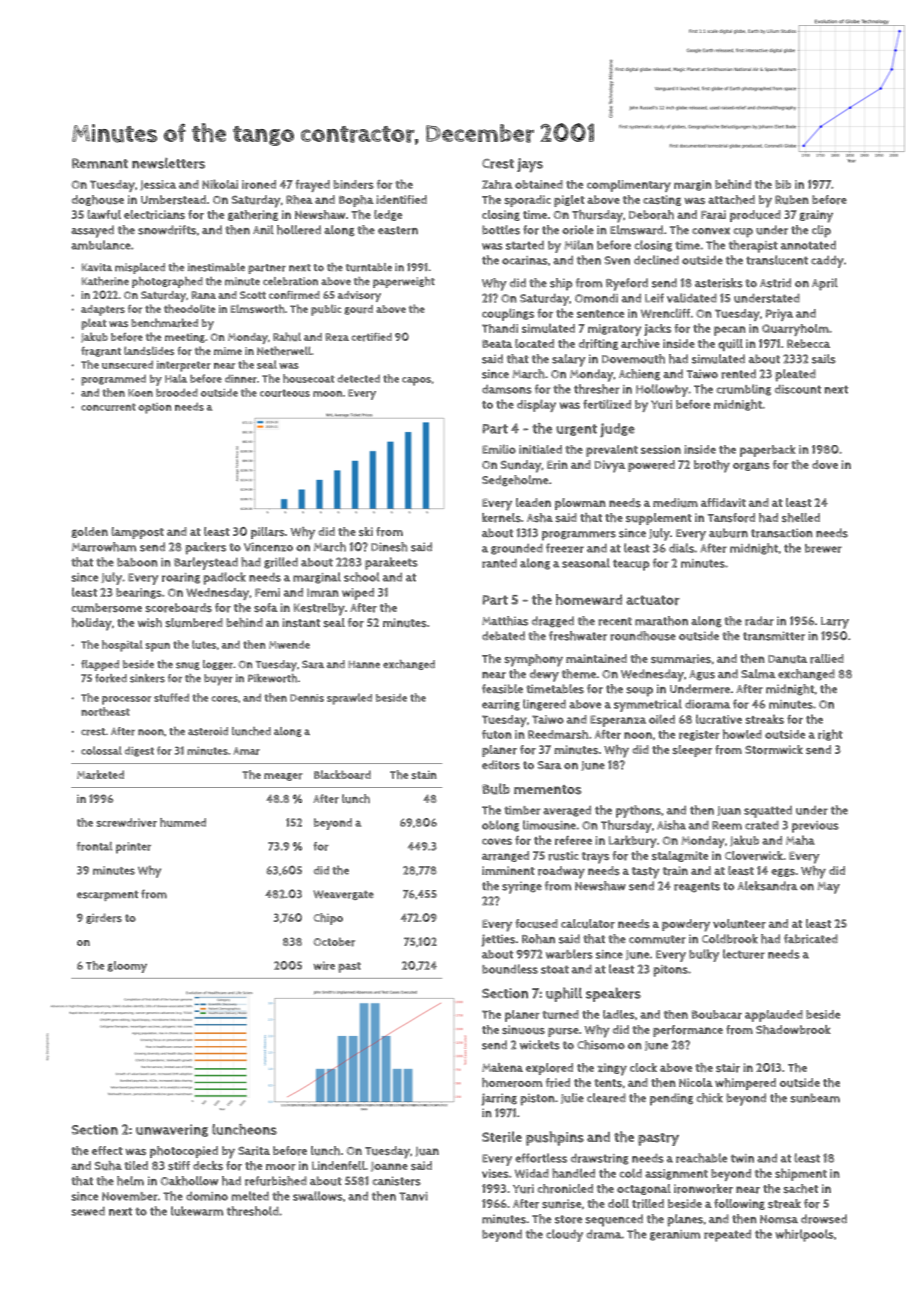 This screenshot has width=924, height=1308. What do you see at coordinates (629, 186) in the screenshot?
I see `complimentary` at bounding box center [629, 186].
